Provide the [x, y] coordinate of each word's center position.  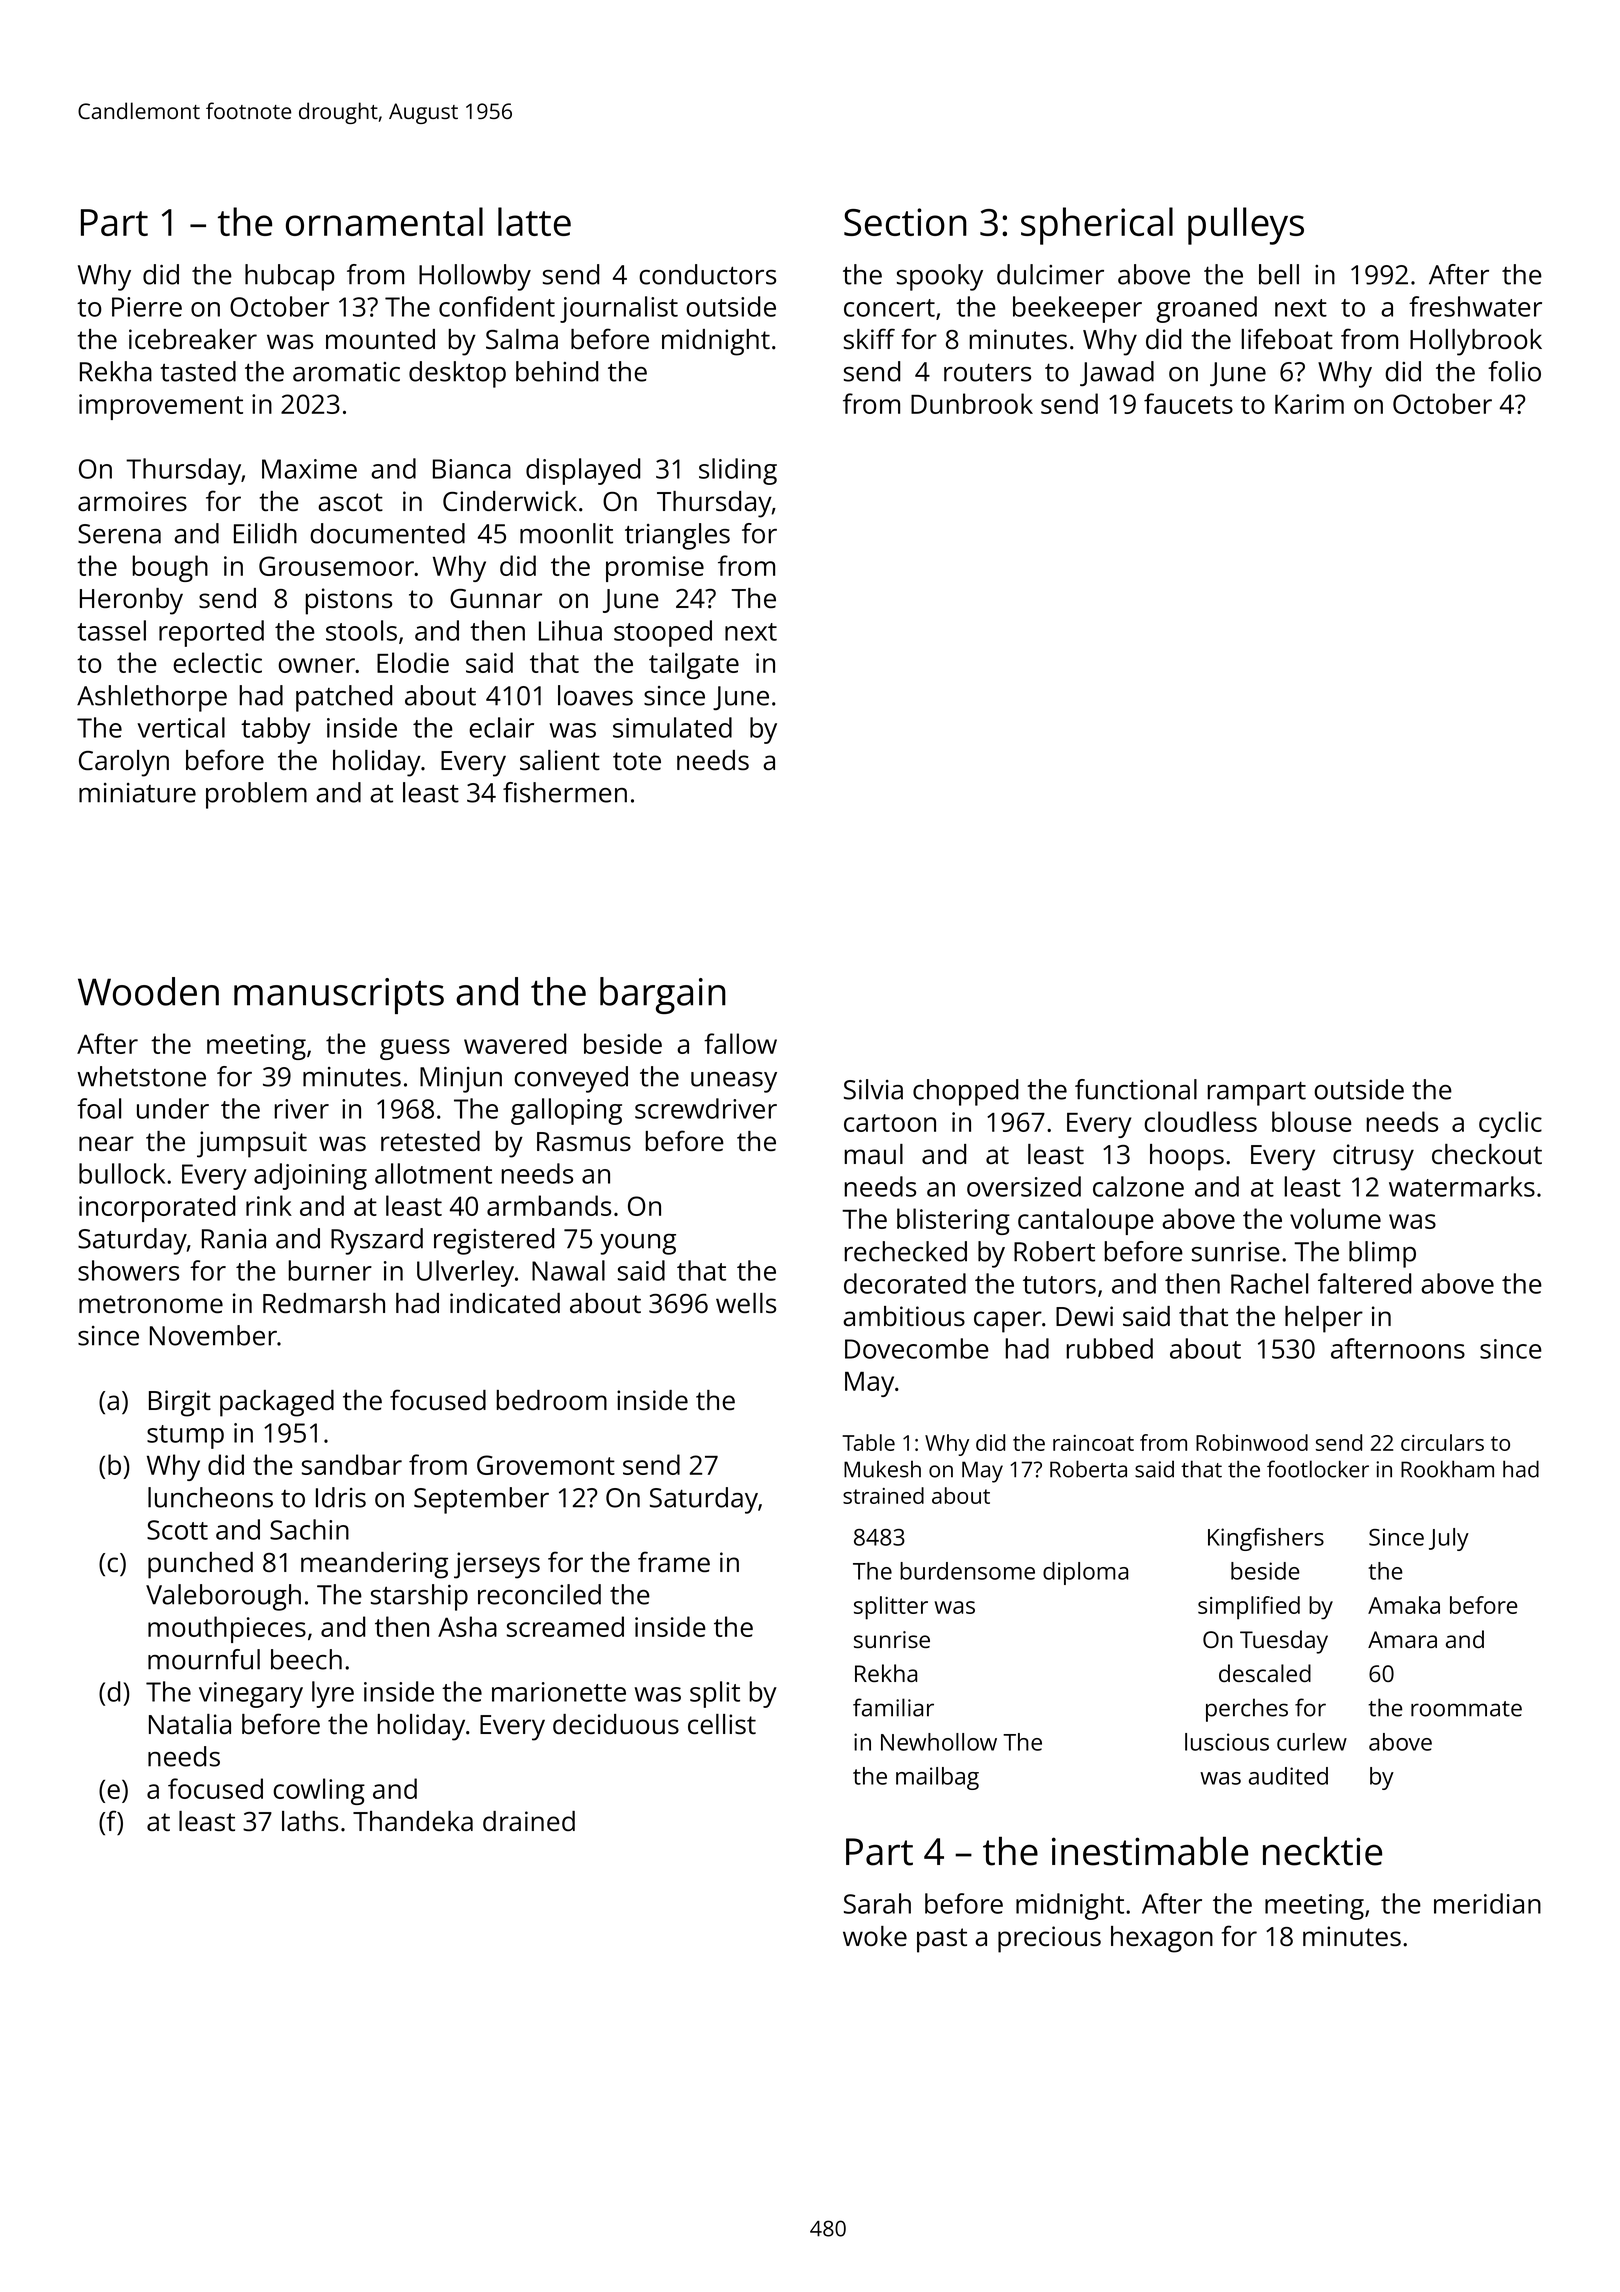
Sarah [877, 1903]
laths [310, 1821]
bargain [663, 995]
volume [1335, 1218]
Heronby [131, 601]
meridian [1487, 1903]
